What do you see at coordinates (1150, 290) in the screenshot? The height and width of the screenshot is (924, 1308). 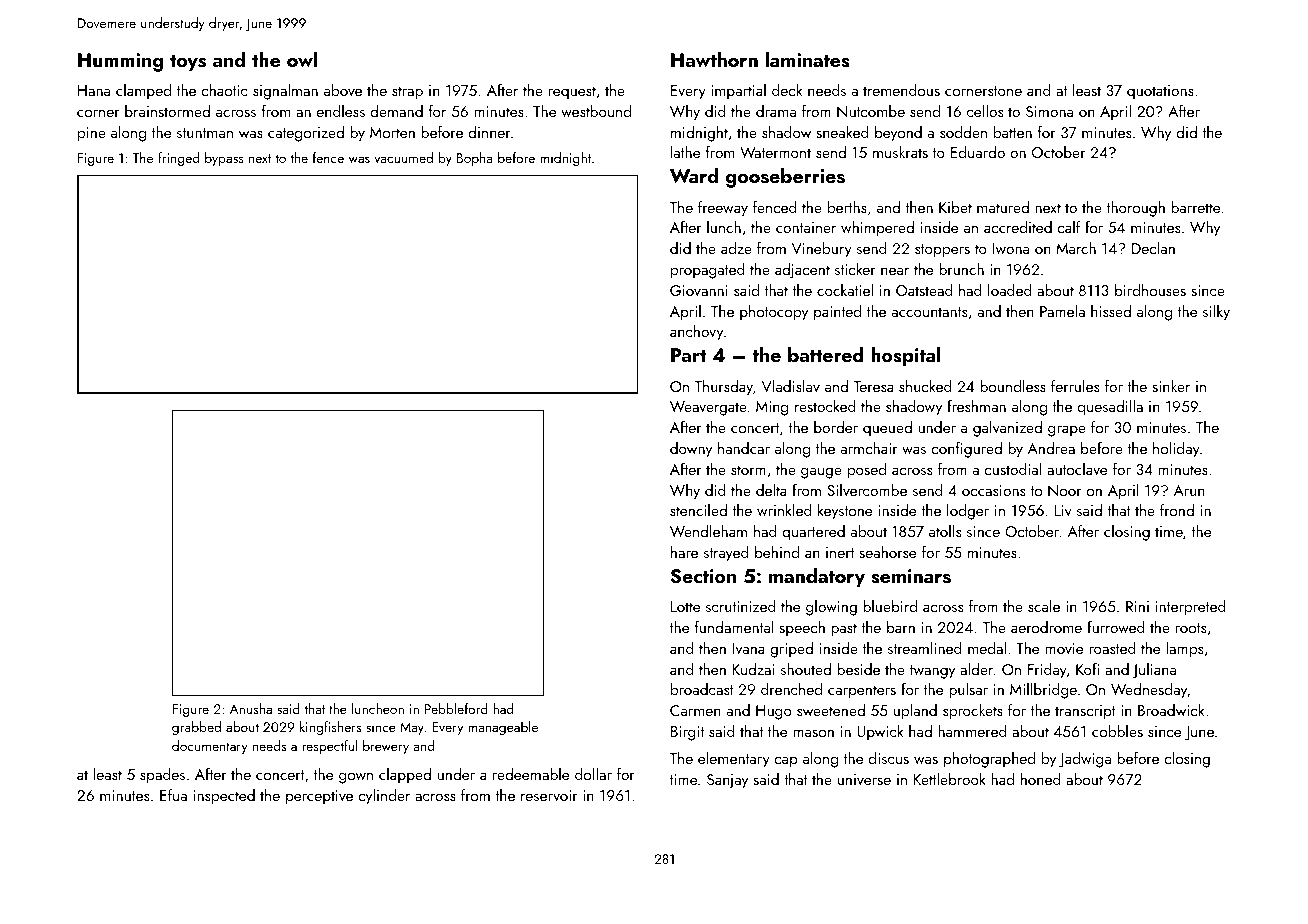 I see `birdhouses` at bounding box center [1150, 290].
